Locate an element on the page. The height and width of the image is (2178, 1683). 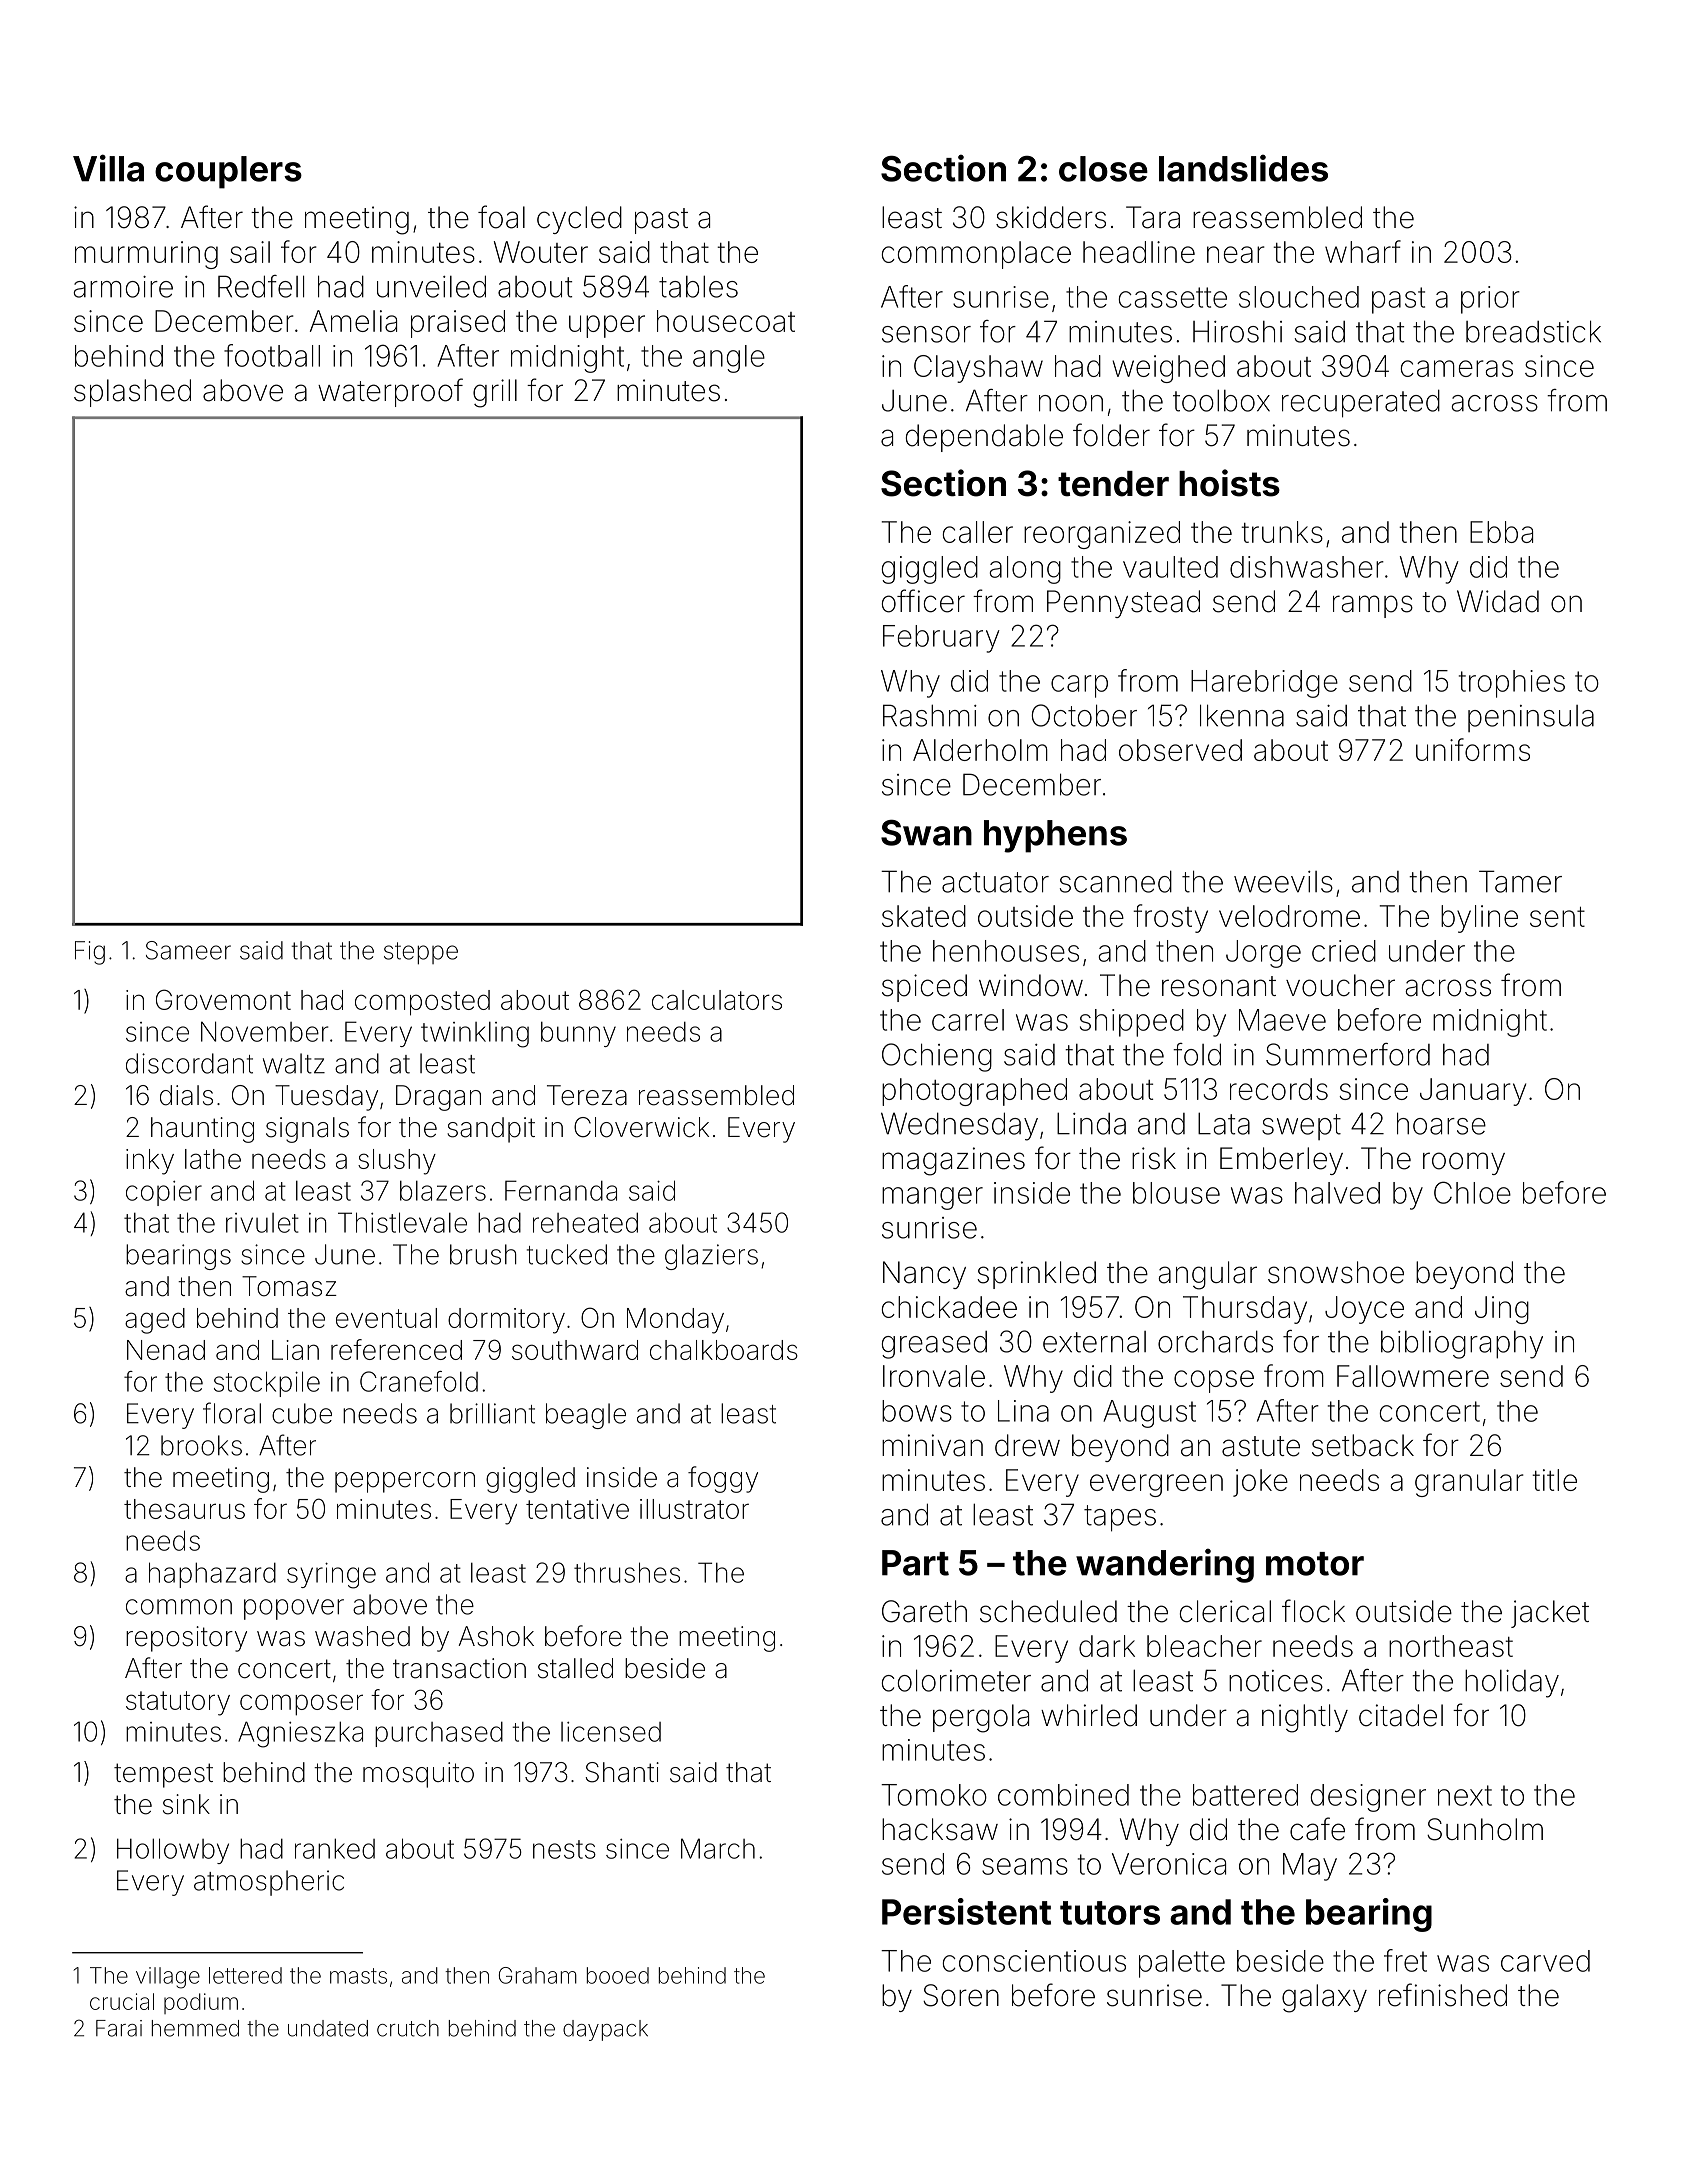
Graham is located at coordinates (538, 1975).
